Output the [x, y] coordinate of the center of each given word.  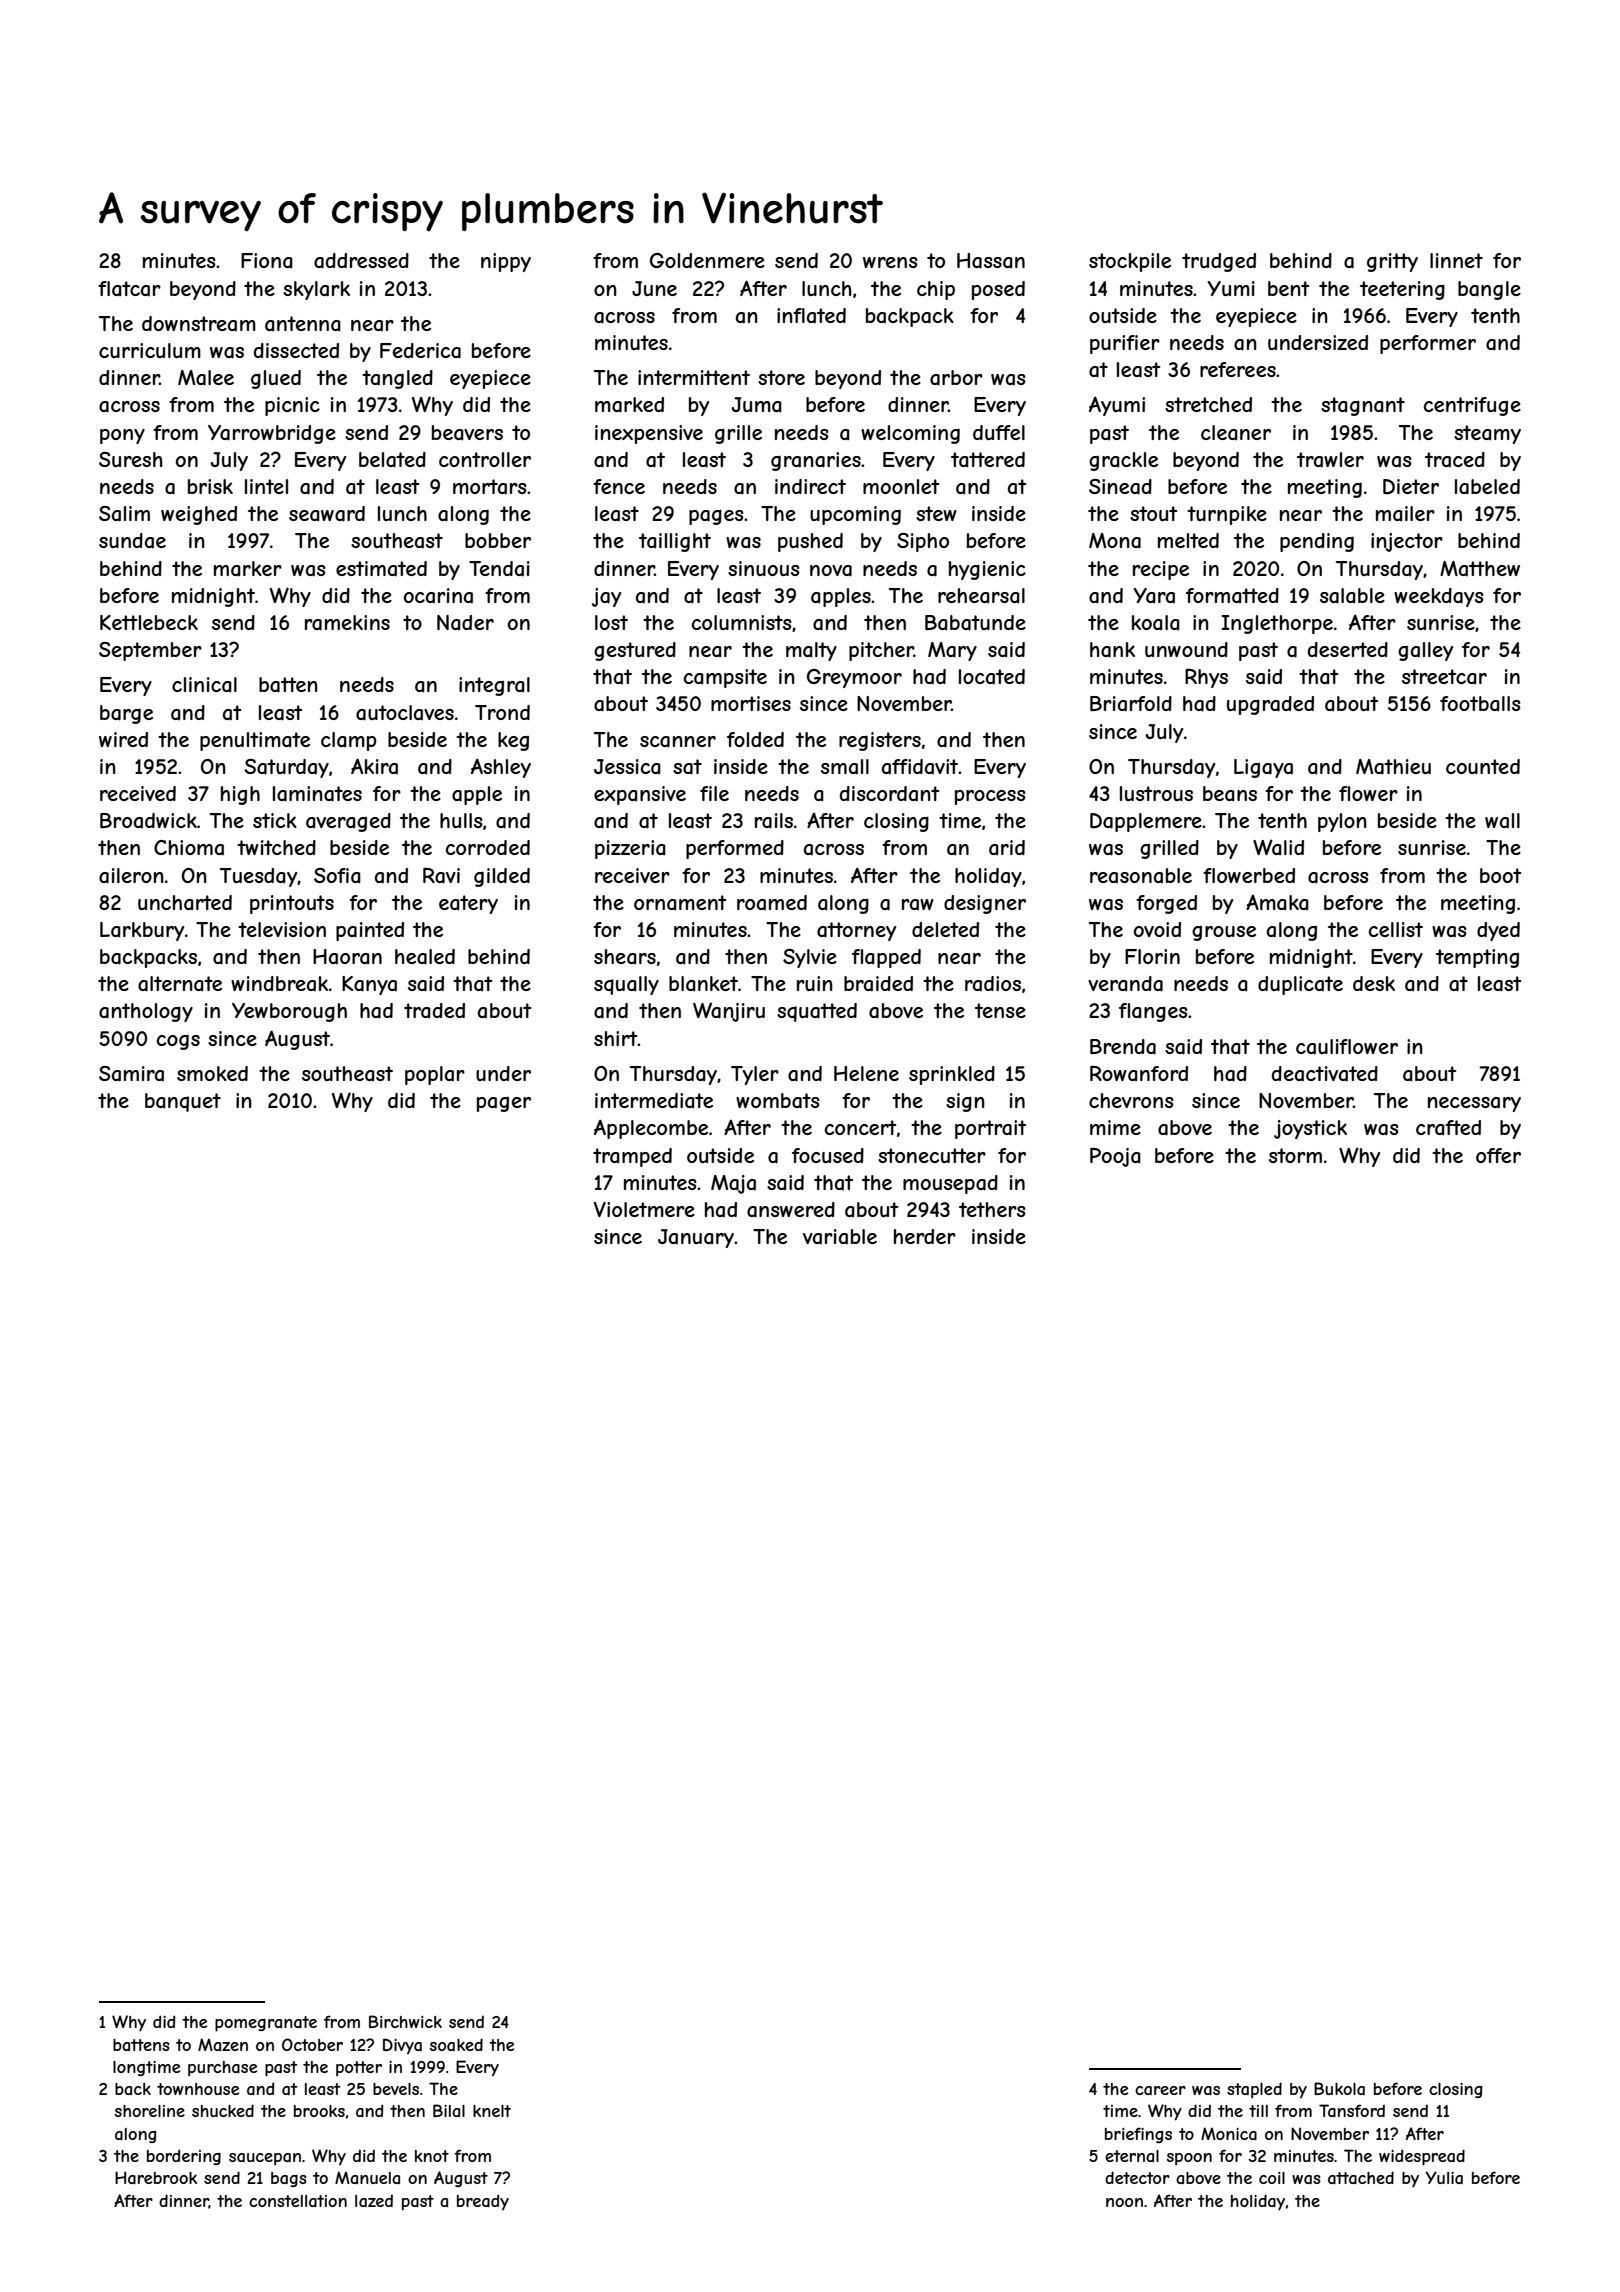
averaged [348, 822]
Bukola [1339, 2088]
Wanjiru [729, 1012]
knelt [492, 2111]
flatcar [129, 289]
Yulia [1444, 2177]
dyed [1498, 931]
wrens [890, 262]
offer [1498, 1155]
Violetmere [644, 1209]
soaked [456, 2044]
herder [925, 1236]
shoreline [150, 2111]
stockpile [1130, 262]
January [696, 1238]
